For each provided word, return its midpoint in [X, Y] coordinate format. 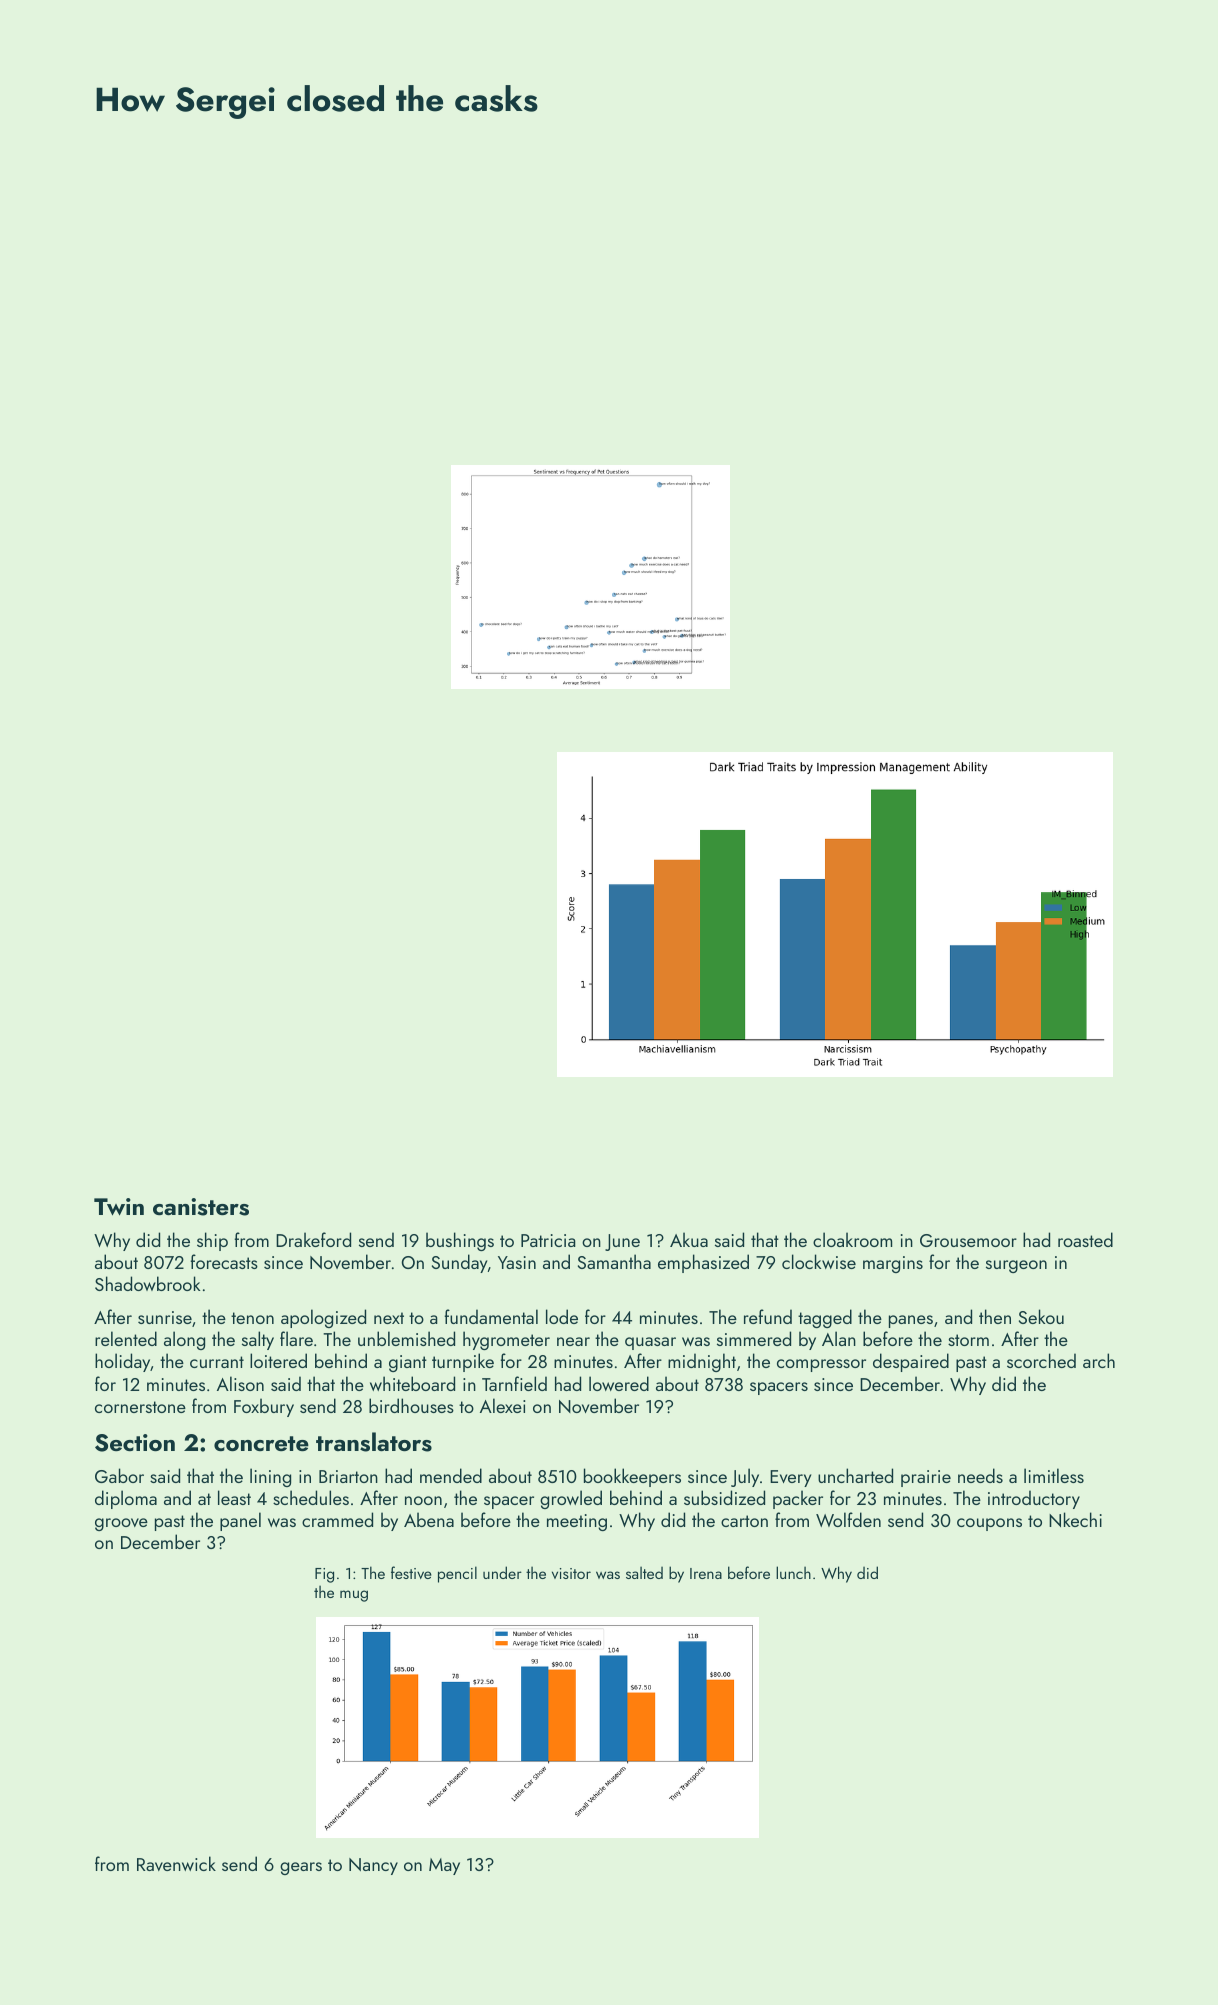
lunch [793, 1572]
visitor [571, 1573]
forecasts [224, 1261]
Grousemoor [968, 1240]
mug [354, 1596]
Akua [689, 1239]
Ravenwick [176, 1863]
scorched [1041, 1360]
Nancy [373, 1866]
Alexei [502, 1405]
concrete [261, 1443]
